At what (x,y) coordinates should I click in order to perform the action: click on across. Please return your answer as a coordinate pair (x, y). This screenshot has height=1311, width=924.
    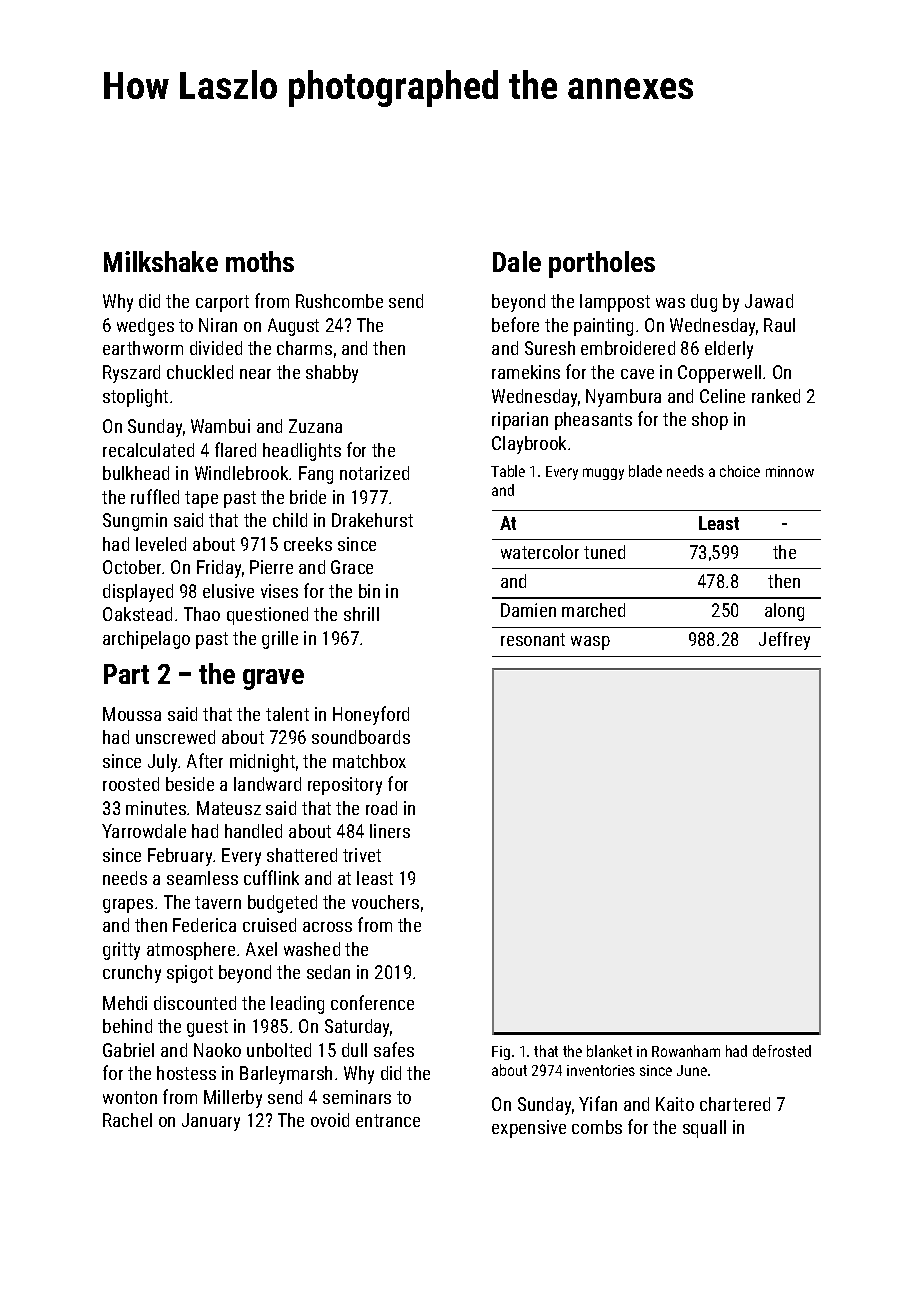
    Looking at the image, I should click on (327, 927).
